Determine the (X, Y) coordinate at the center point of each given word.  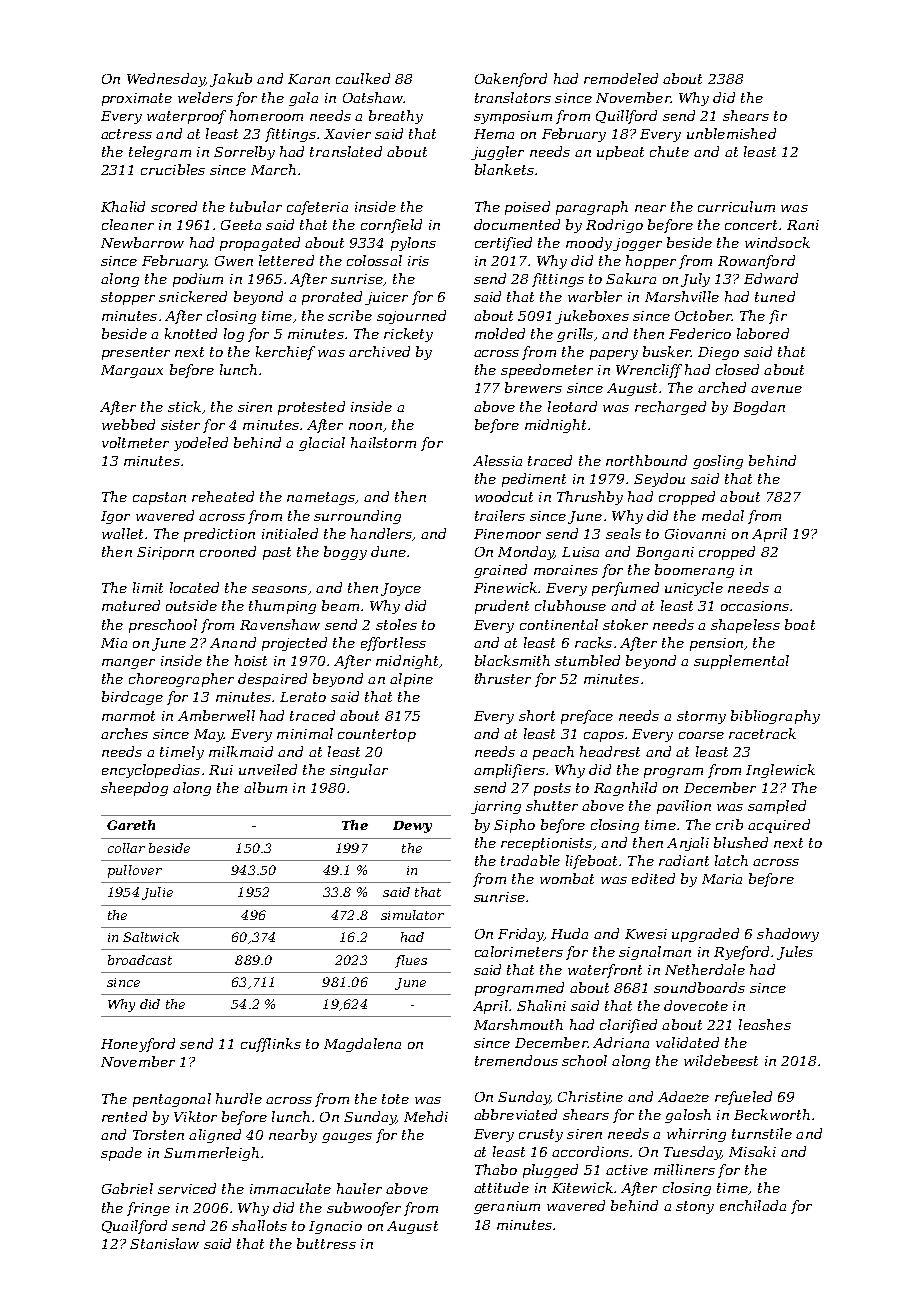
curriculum (736, 206)
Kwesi (646, 934)
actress (126, 134)
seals (623, 533)
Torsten (158, 1135)
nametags (321, 498)
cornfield (391, 226)
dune (388, 551)
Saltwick (151, 937)
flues (411, 961)
